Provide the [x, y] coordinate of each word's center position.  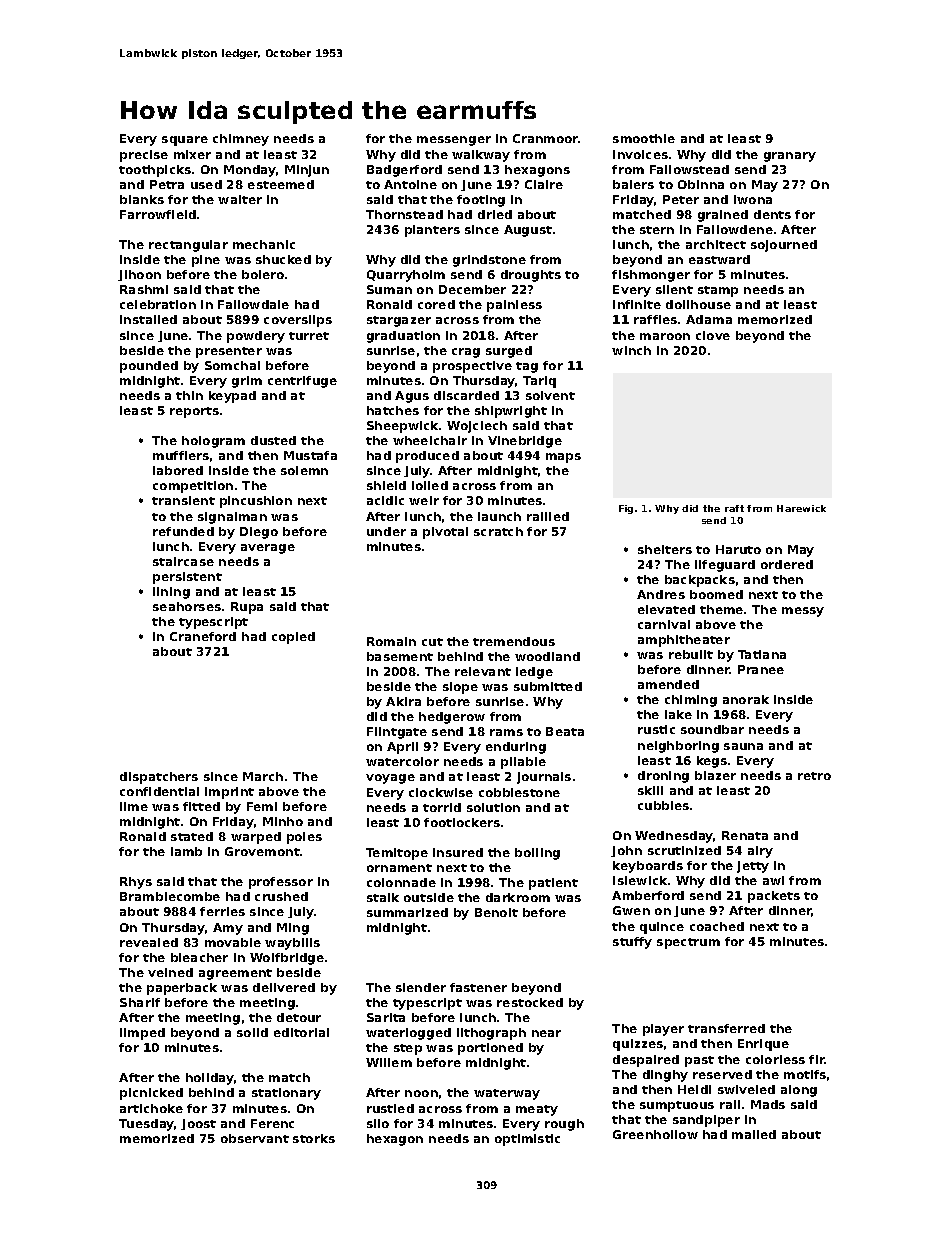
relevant [483, 671]
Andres [661, 594]
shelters [665, 549]
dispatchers [159, 778]
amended [668, 684]
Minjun [307, 171]
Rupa [247, 608]
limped [142, 1034]
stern [657, 230]
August [528, 231]
